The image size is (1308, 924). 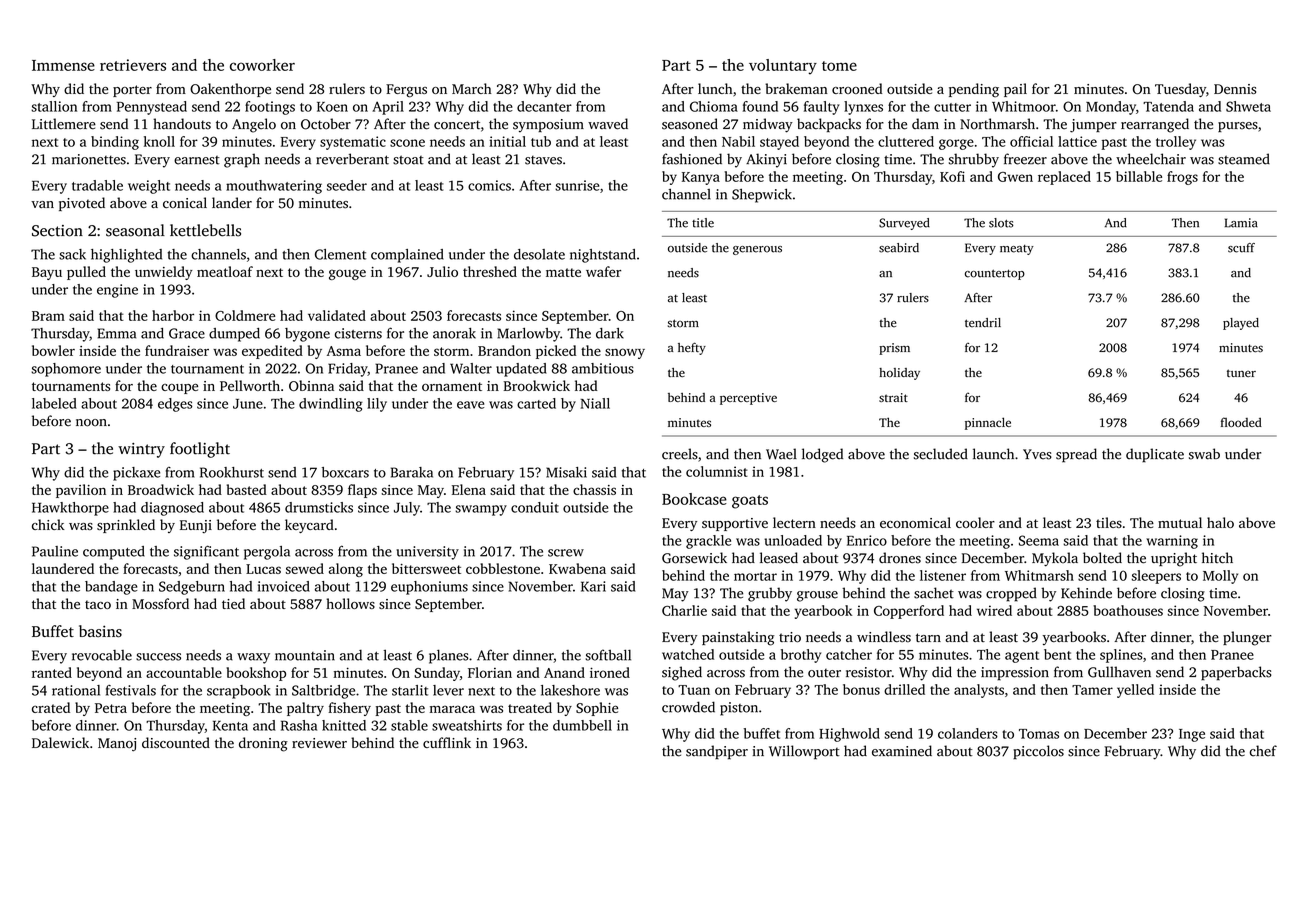 I want to click on cutter, so click(x=952, y=107).
